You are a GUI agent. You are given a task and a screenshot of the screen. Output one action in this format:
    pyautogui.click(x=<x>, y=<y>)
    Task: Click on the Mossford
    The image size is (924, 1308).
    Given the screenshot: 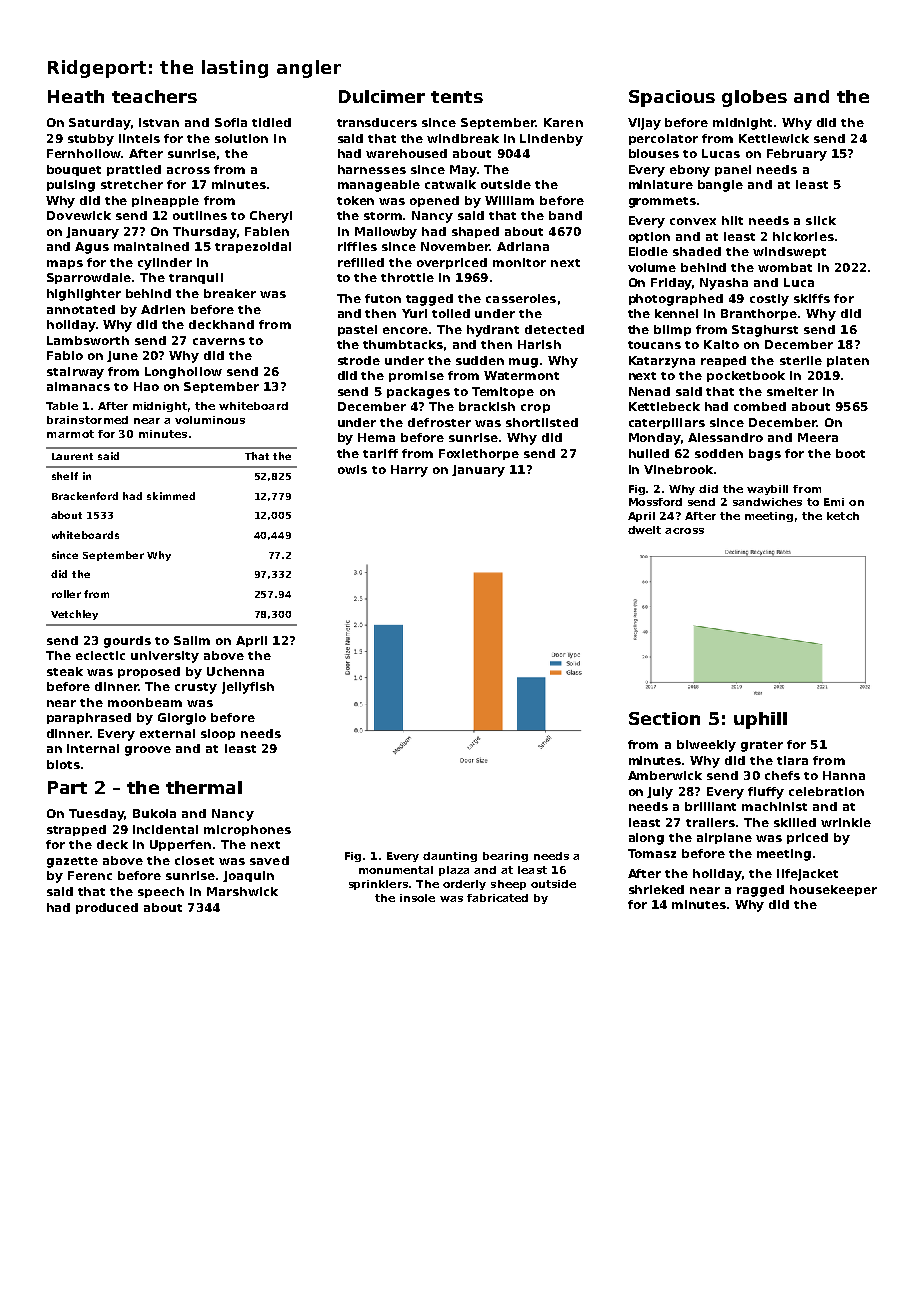 What is the action you would take?
    pyautogui.click(x=655, y=502)
